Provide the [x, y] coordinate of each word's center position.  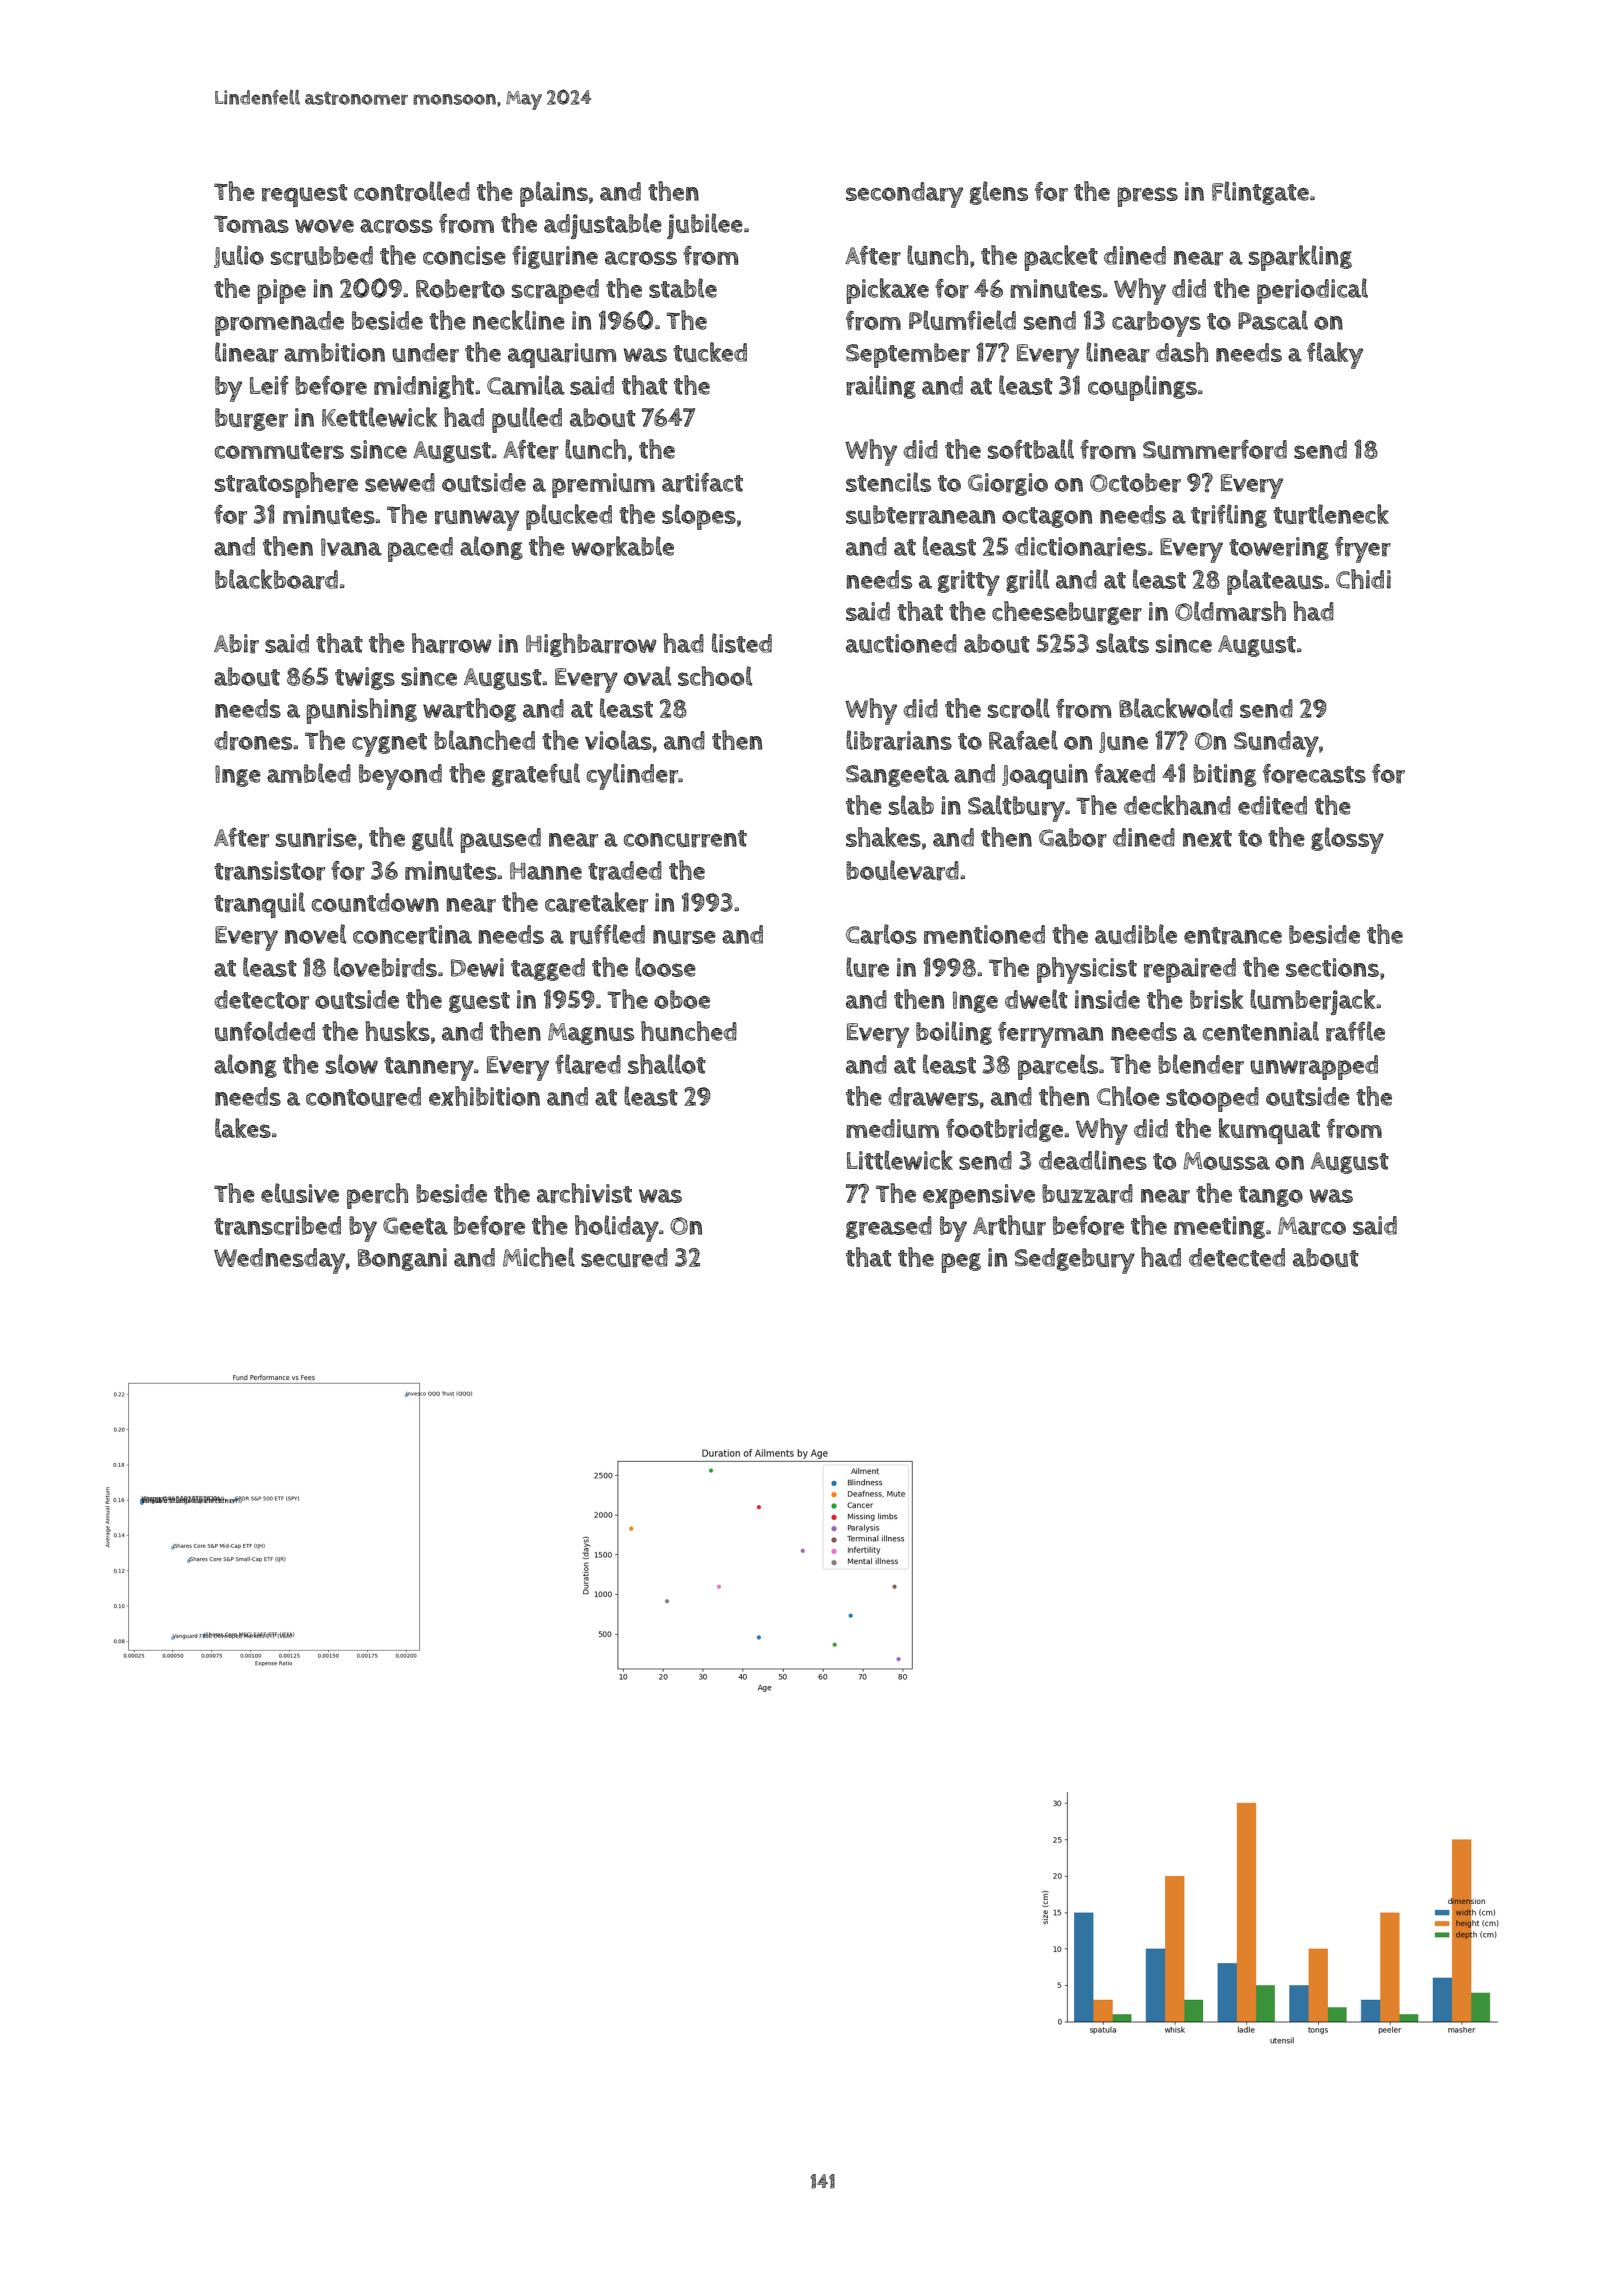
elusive [300, 1193]
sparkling [1300, 258]
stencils [888, 482]
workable [623, 546]
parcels [1058, 1067]
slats [1122, 643]
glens [999, 193]
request [305, 195]
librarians [899, 740]
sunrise [316, 838]
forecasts [1314, 773]
